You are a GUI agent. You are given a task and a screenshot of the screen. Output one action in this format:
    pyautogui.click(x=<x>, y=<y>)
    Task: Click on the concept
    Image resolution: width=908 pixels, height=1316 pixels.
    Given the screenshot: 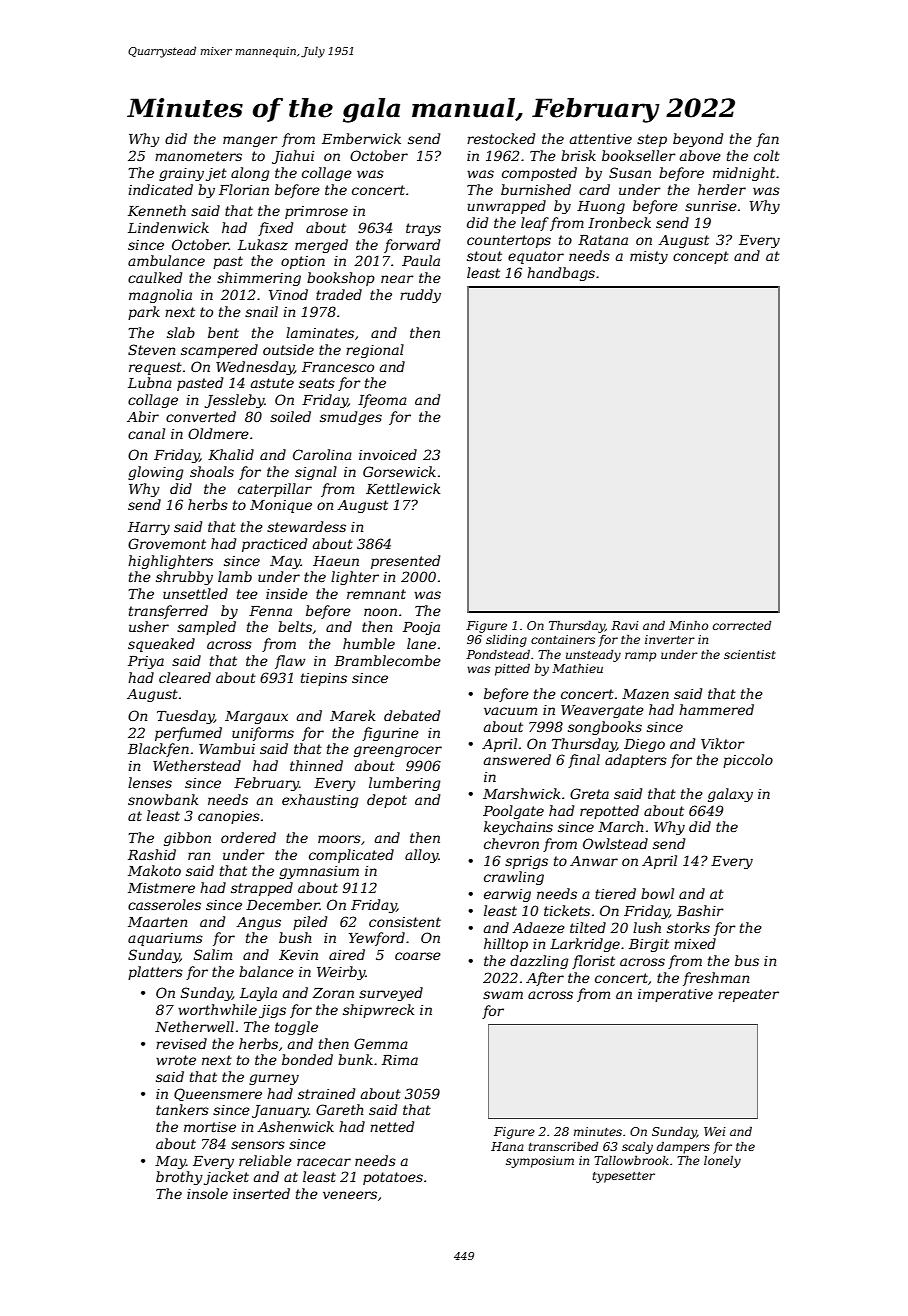 What is the action you would take?
    pyautogui.click(x=701, y=257)
